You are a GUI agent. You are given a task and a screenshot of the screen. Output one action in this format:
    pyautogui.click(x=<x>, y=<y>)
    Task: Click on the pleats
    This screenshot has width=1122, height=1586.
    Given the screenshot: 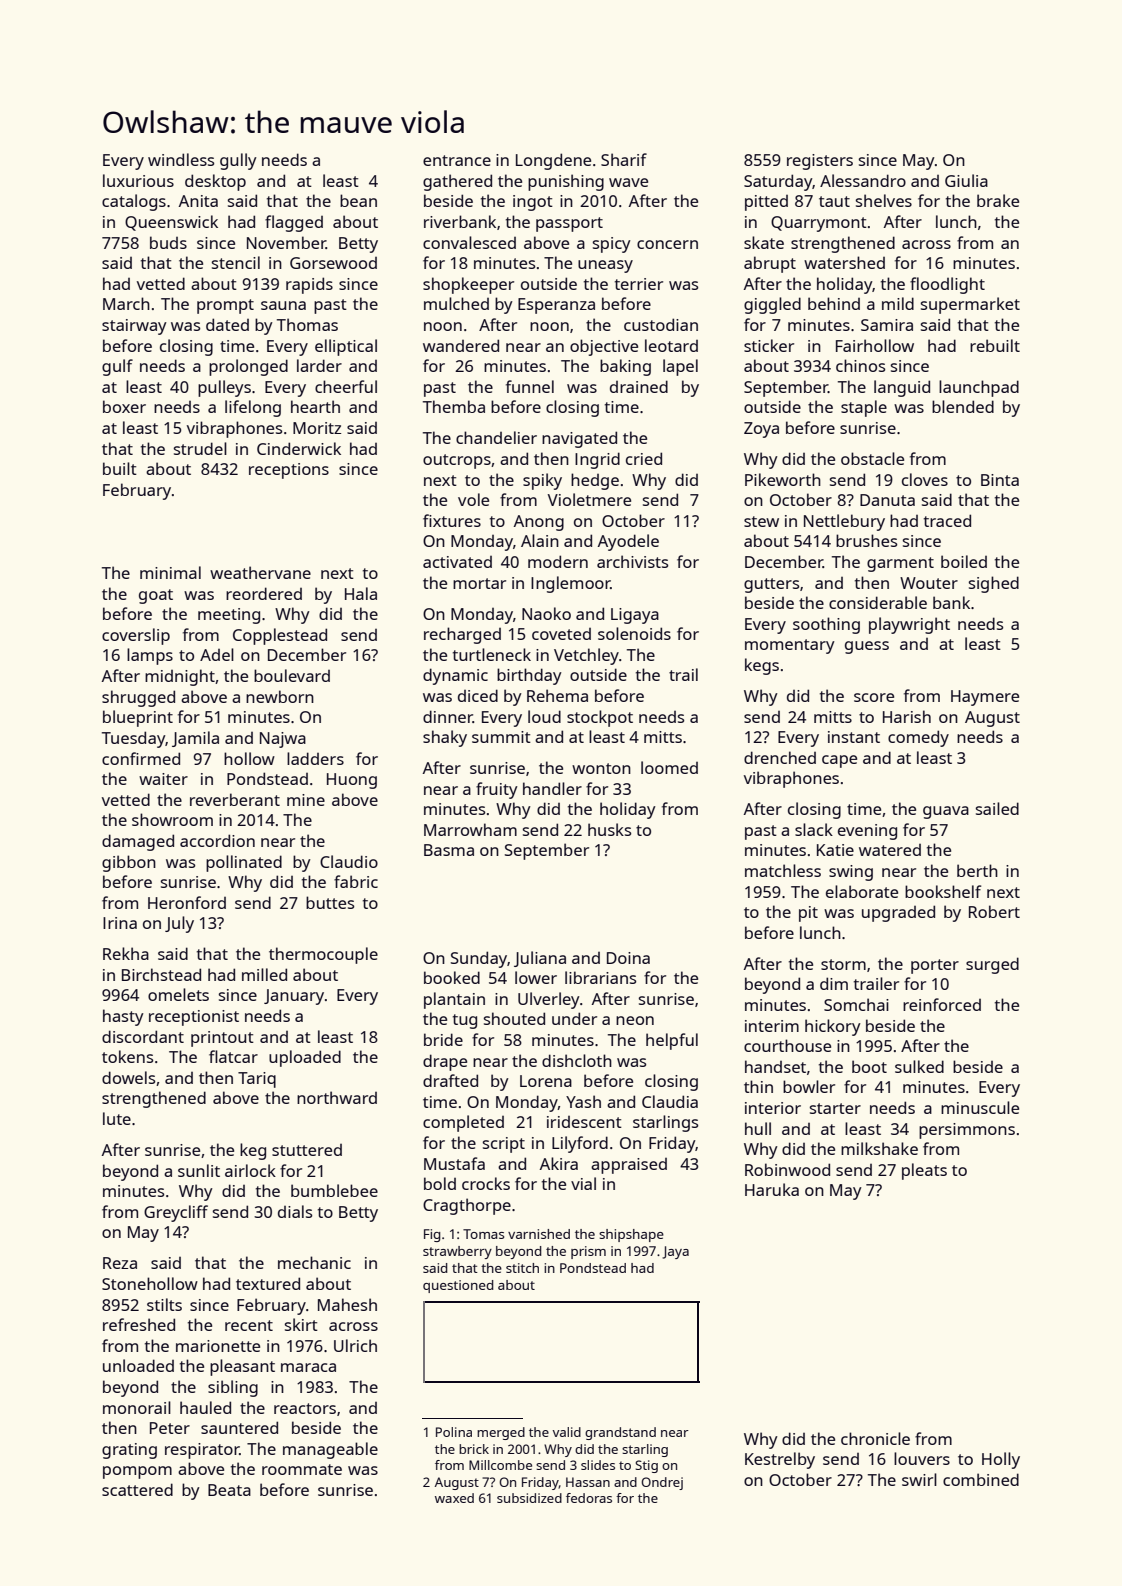 What is the action you would take?
    pyautogui.click(x=924, y=1171)
